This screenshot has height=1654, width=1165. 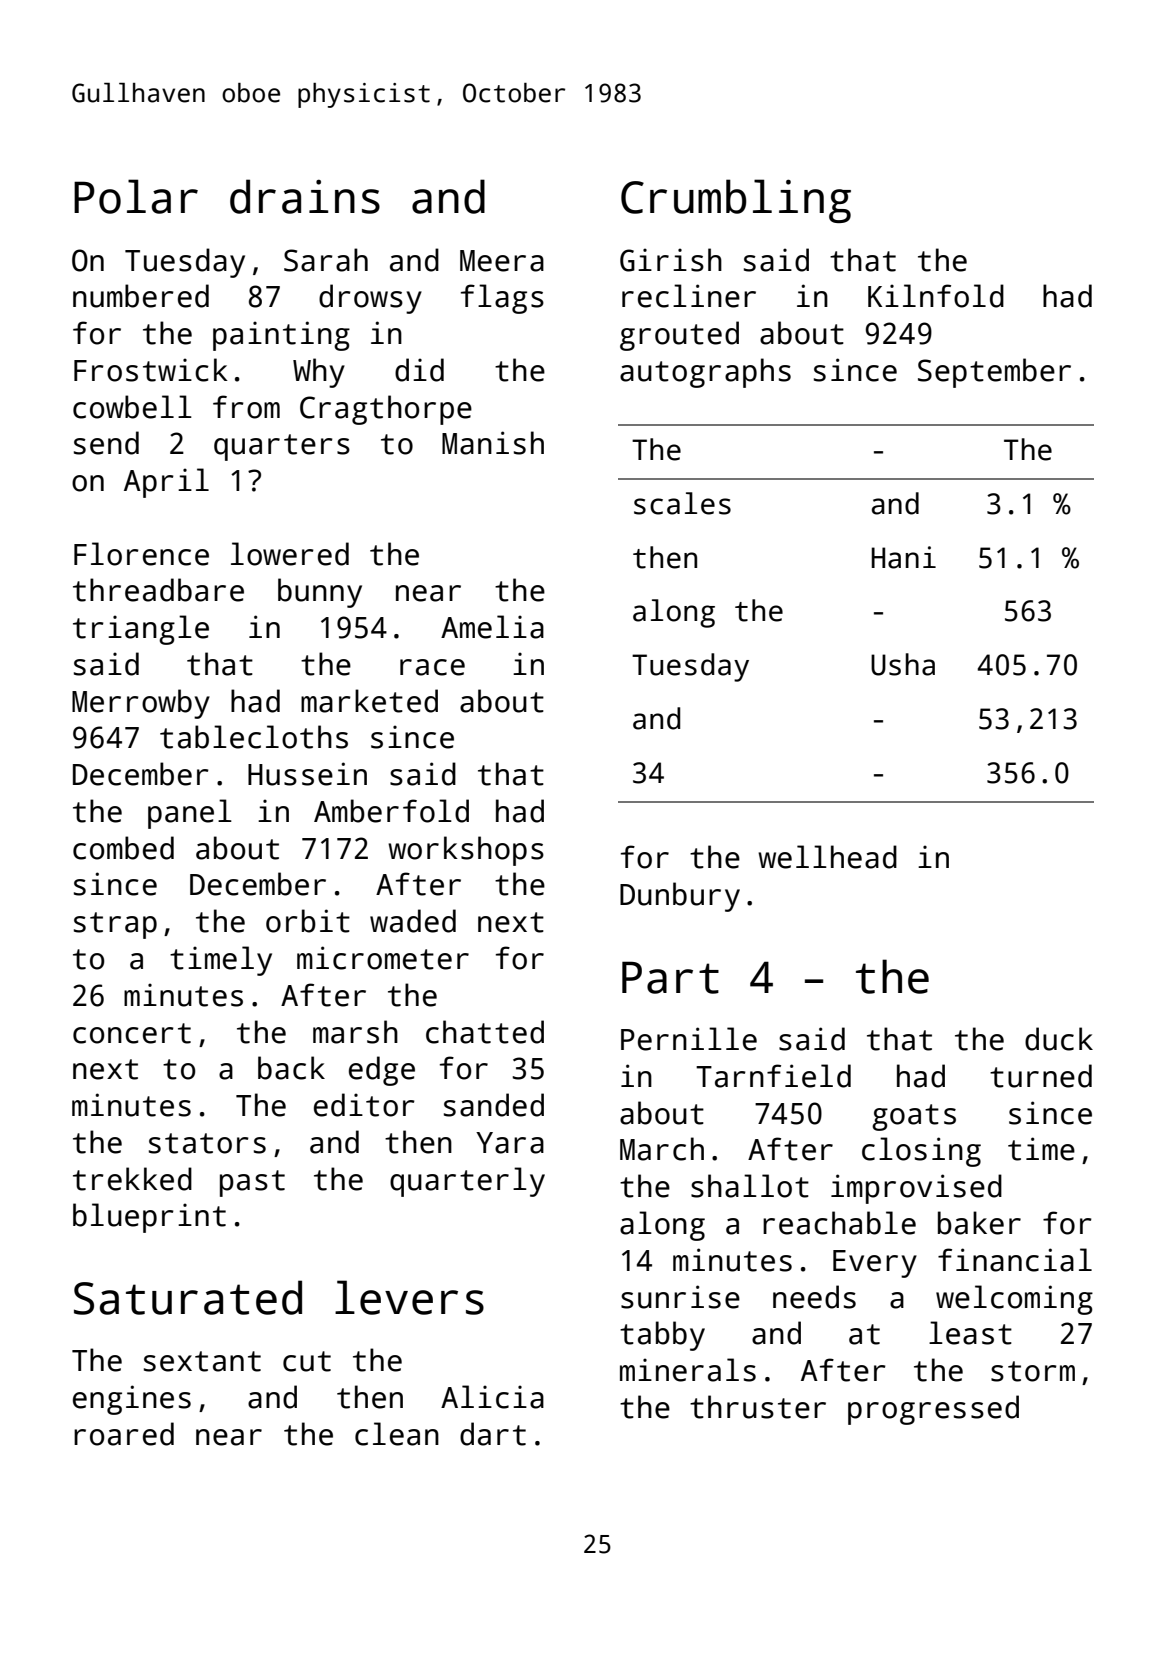 What do you see at coordinates (662, 1149) in the screenshot?
I see `March` at bounding box center [662, 1149].
